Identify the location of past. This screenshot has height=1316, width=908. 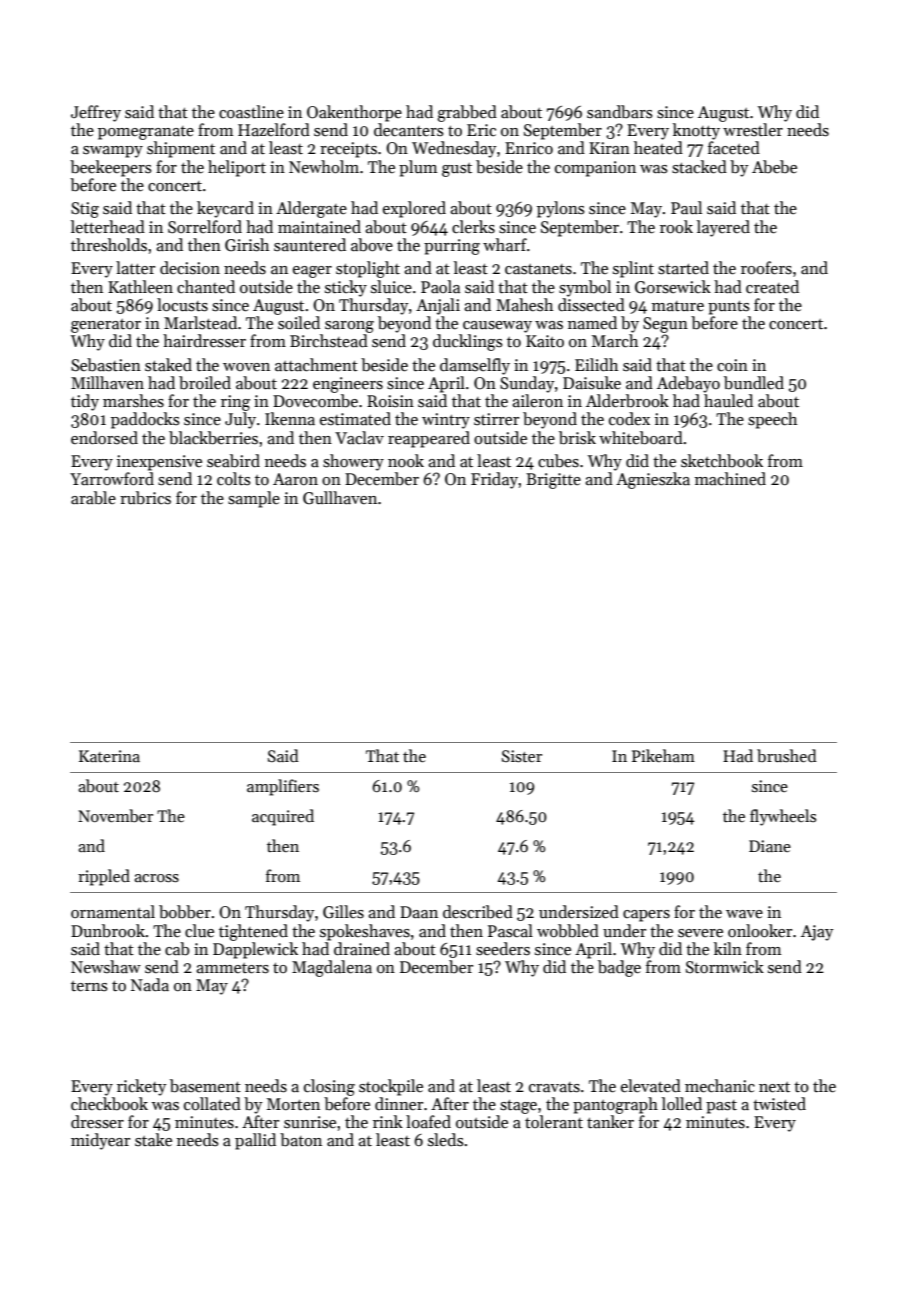
(721, 1107).
